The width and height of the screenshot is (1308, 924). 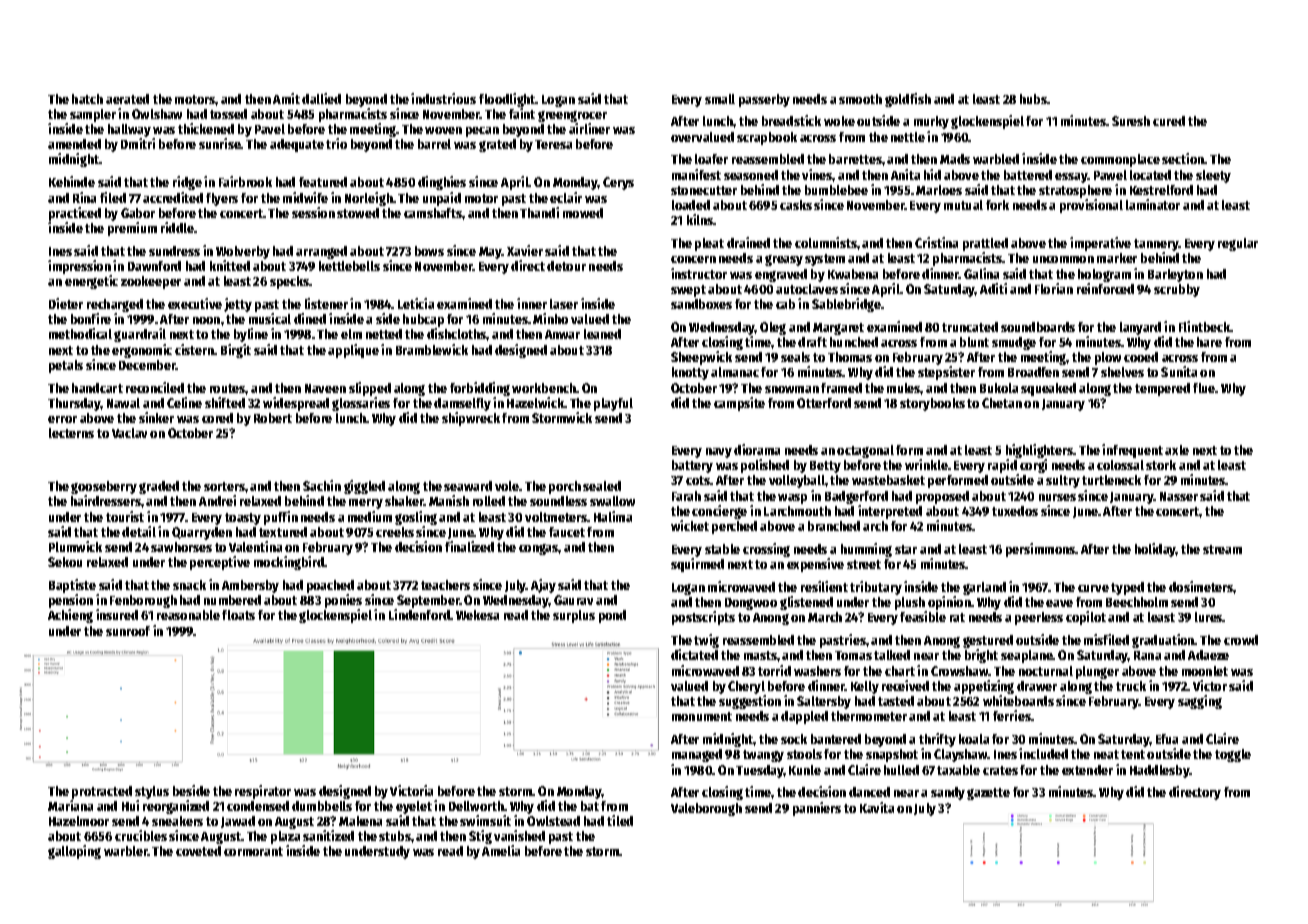 What do you see at coordinates (232, 600) in the screenshot?
I see `numbered` at bounding box center [232, 600].
